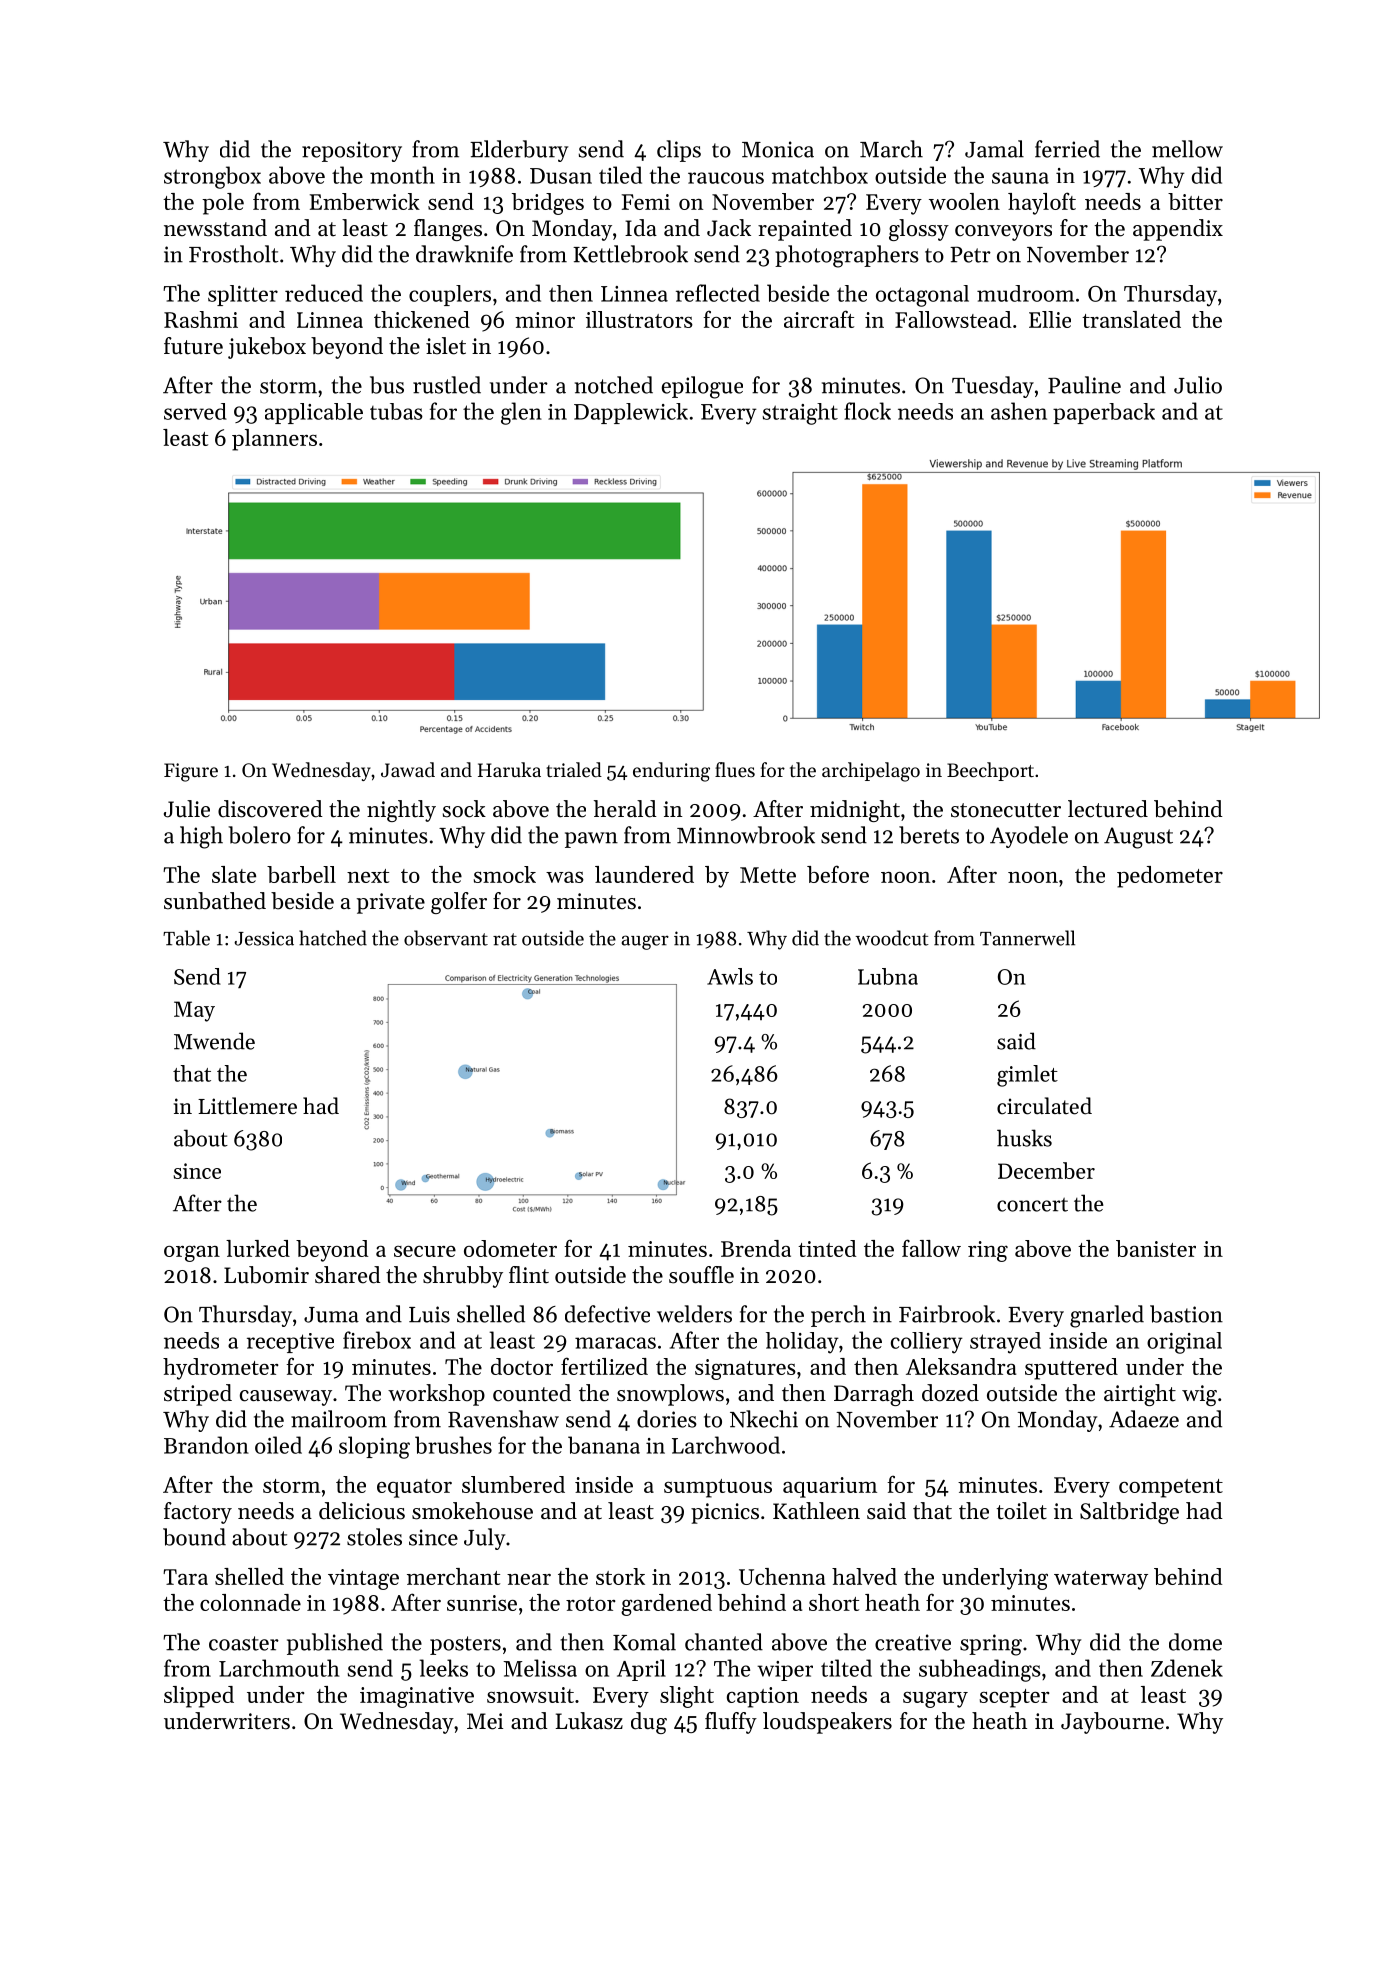  I want to click on strongbox, so click(212, 177).
